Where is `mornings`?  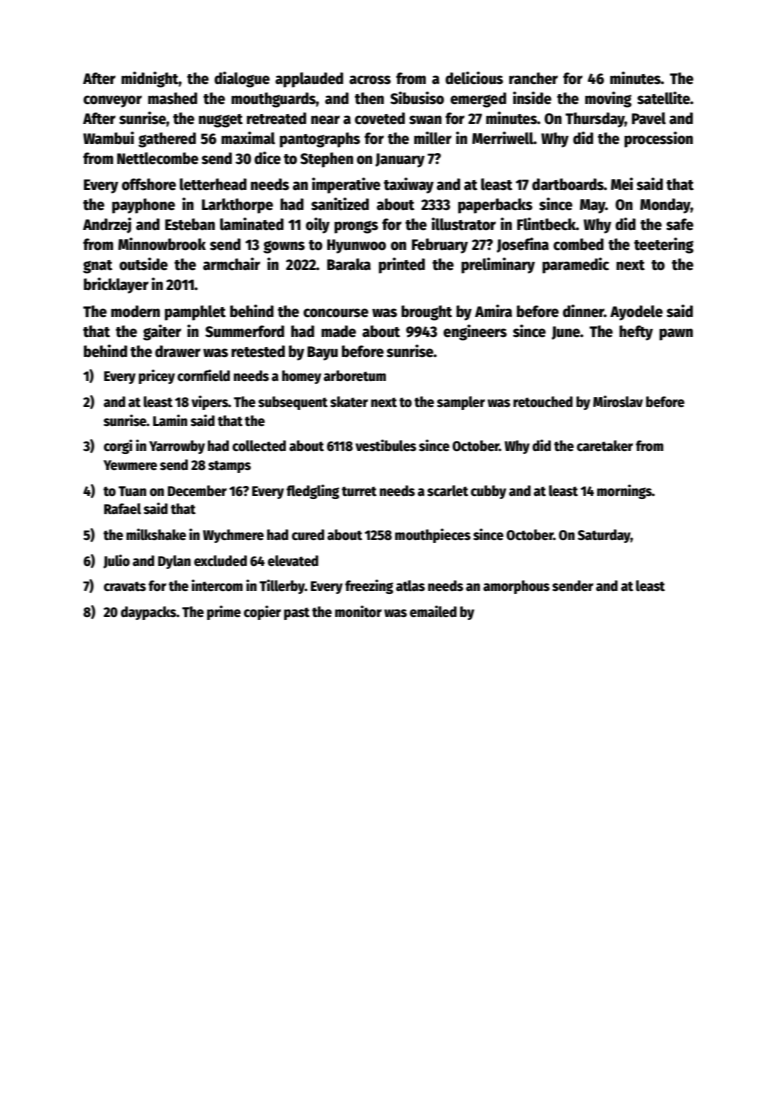 mornings is located at coordinates (624, 491).
